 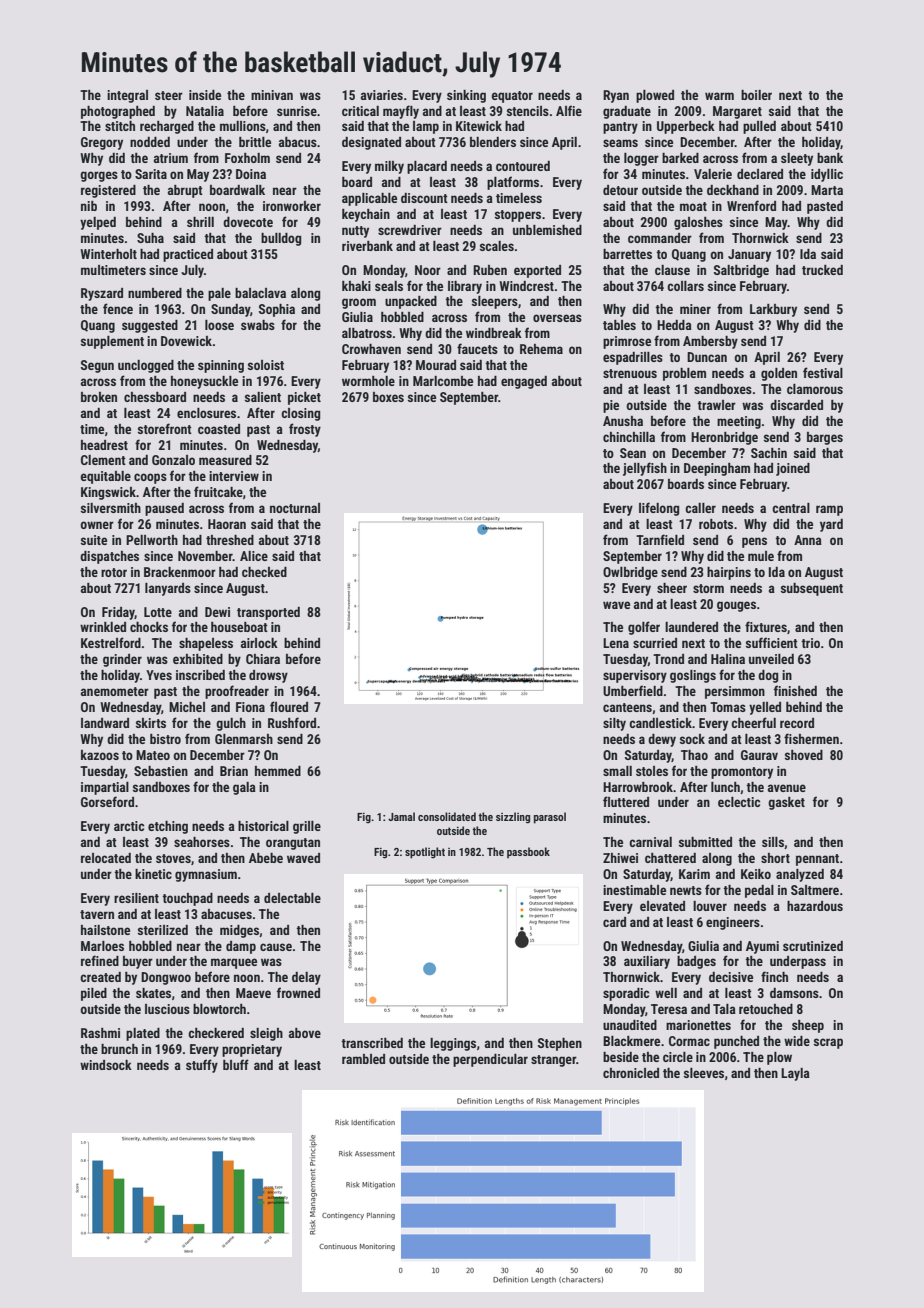 I want to click on stuffy, so click(x=202, y=1066).
